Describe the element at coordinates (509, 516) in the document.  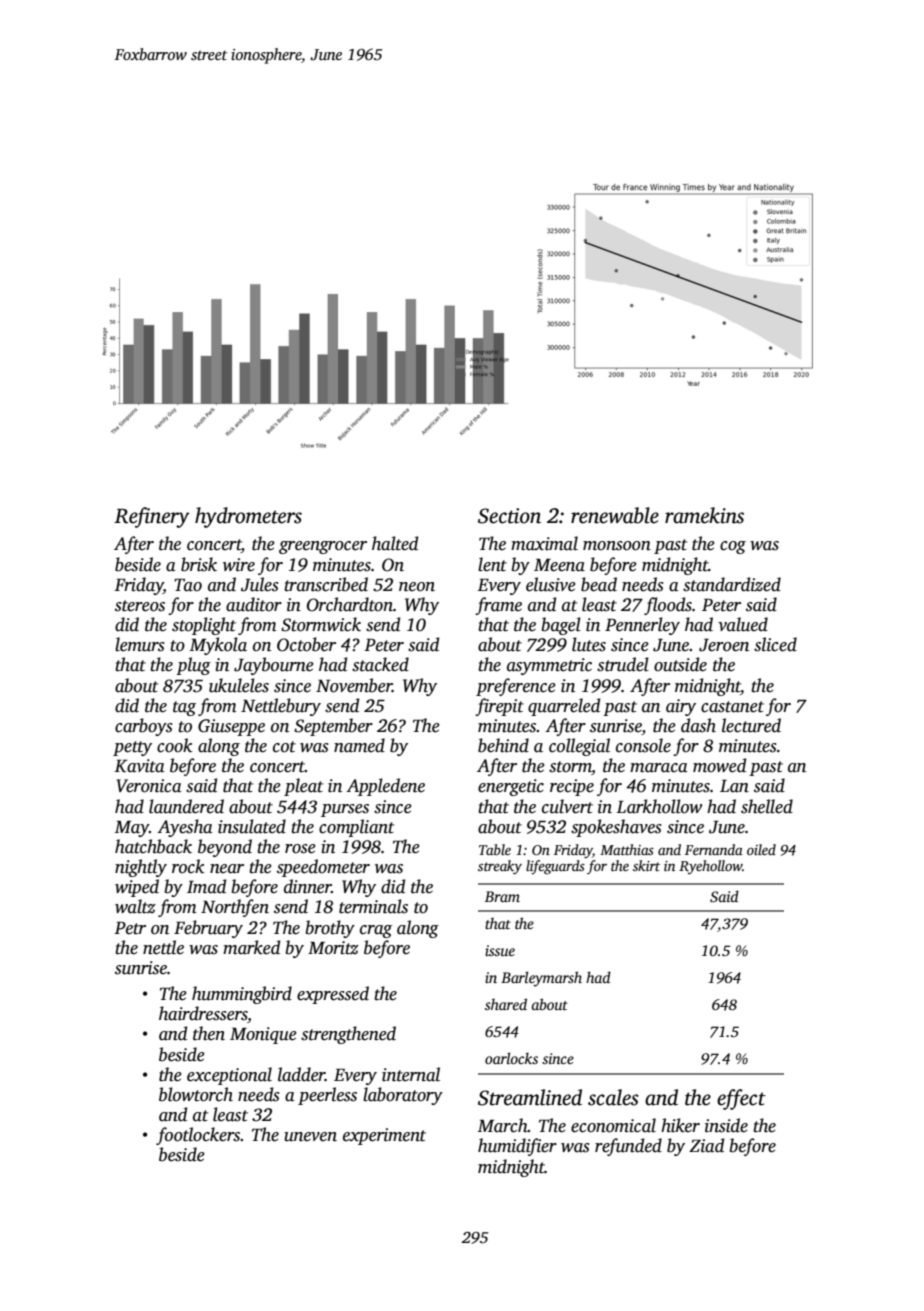
I see `Section` at that location.
